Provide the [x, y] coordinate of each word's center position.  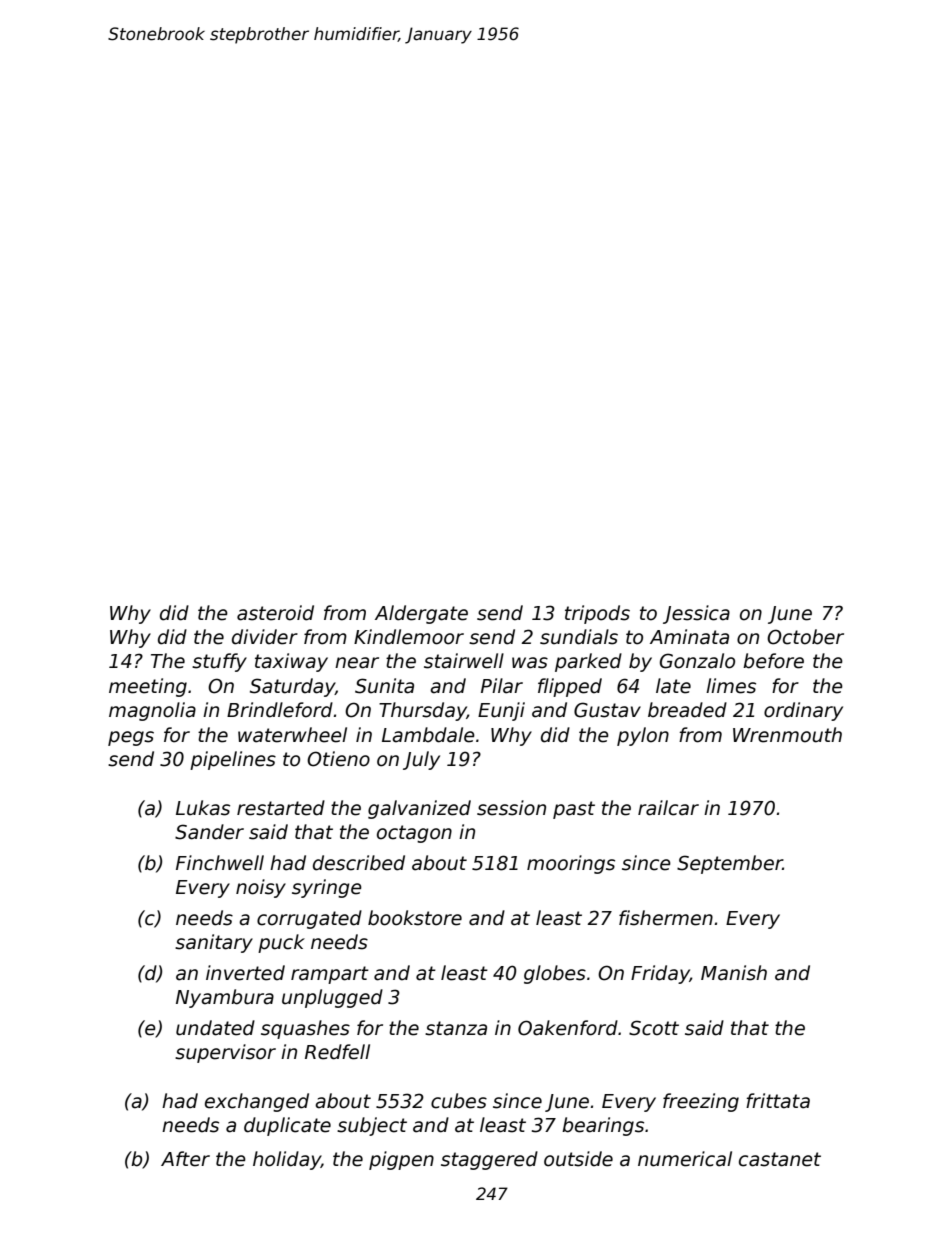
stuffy [219, 662]
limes [731, 686]
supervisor [225, 1053]
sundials [579, 637]
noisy [261, 888]
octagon [414, 834]
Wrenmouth [787, 735]
